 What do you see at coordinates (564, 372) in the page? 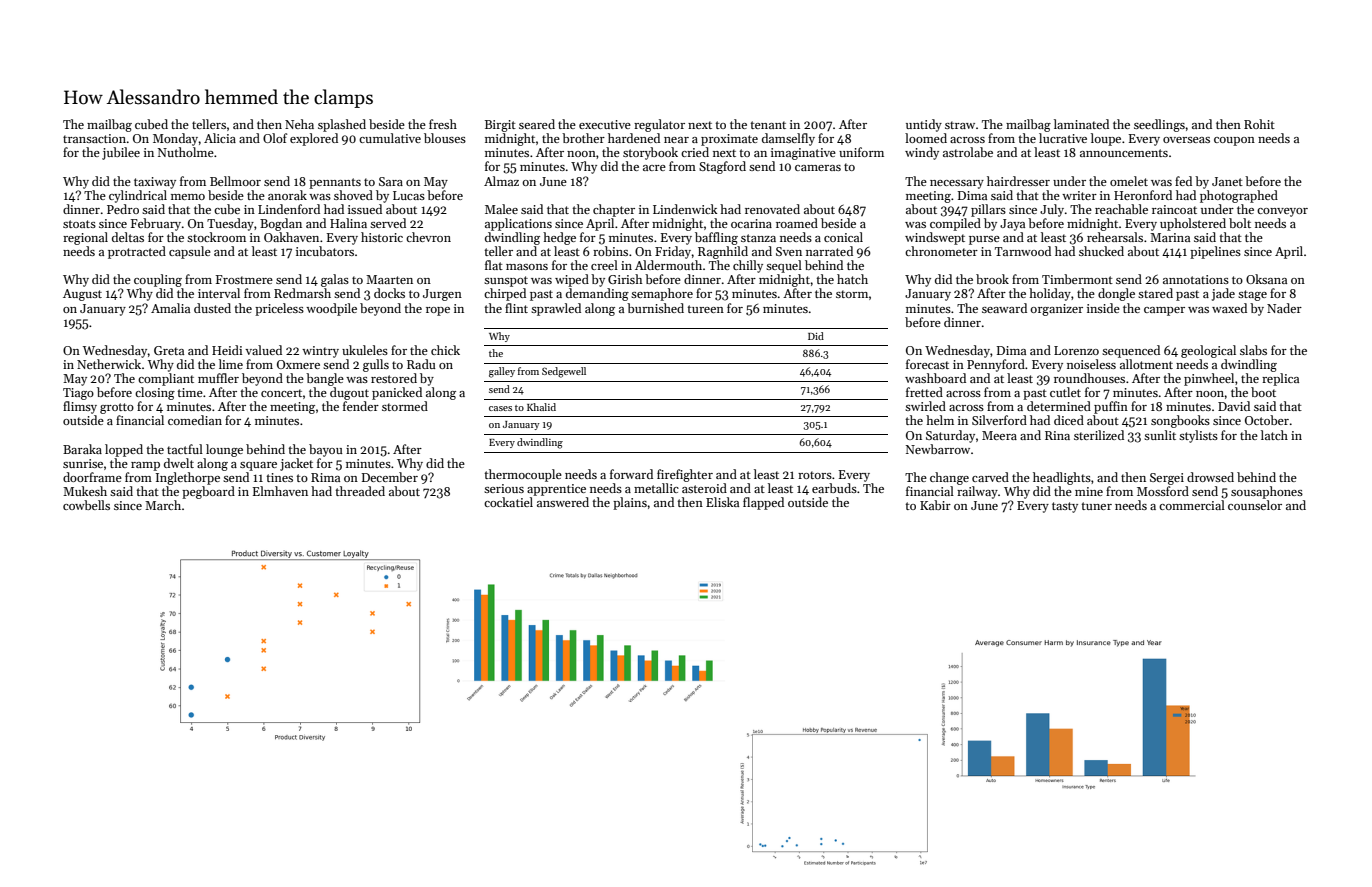
I see `Sedgewell` at bounding box center [564, 372].
